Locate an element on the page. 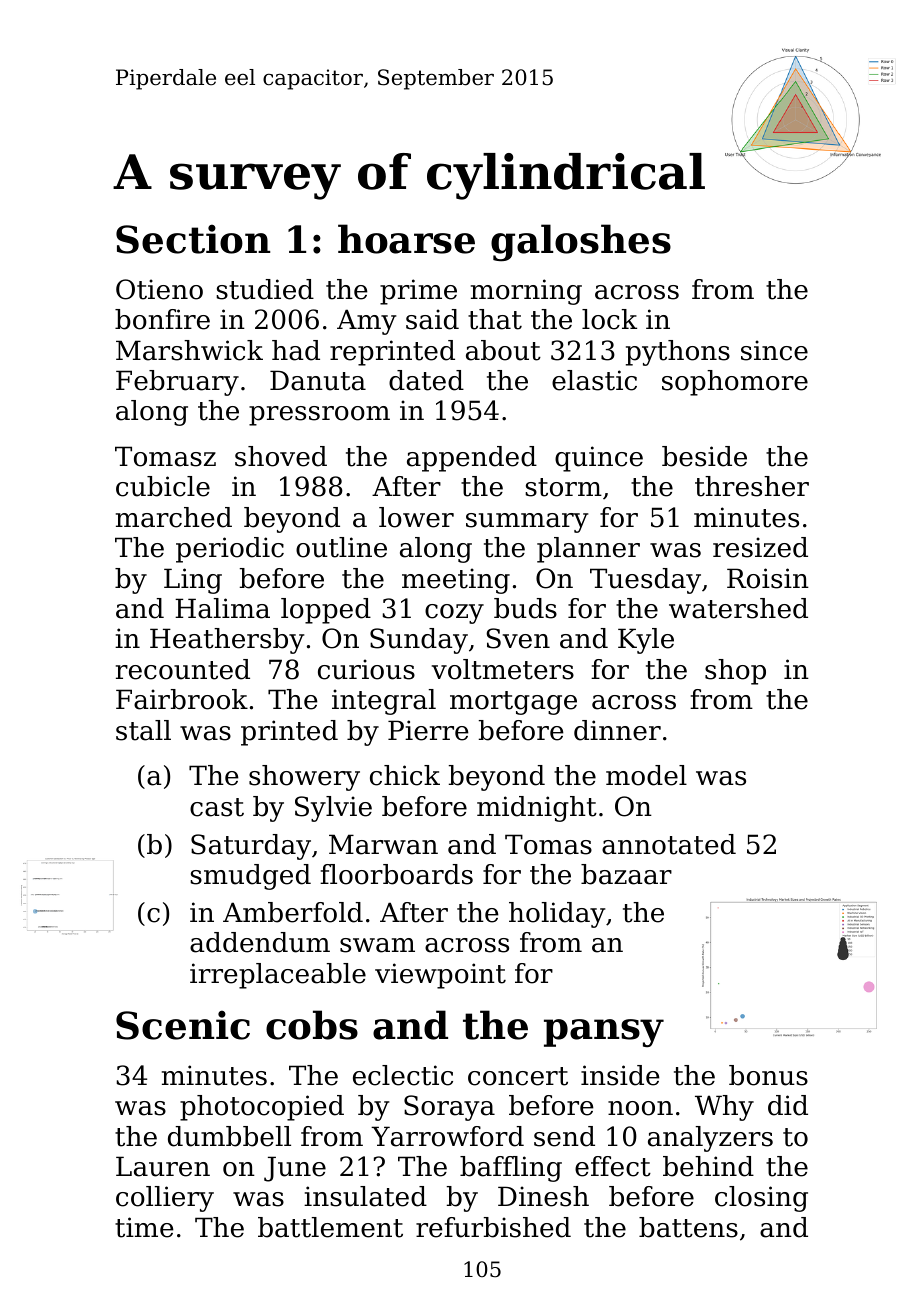  midnight is located at coordinates (537, 809).
